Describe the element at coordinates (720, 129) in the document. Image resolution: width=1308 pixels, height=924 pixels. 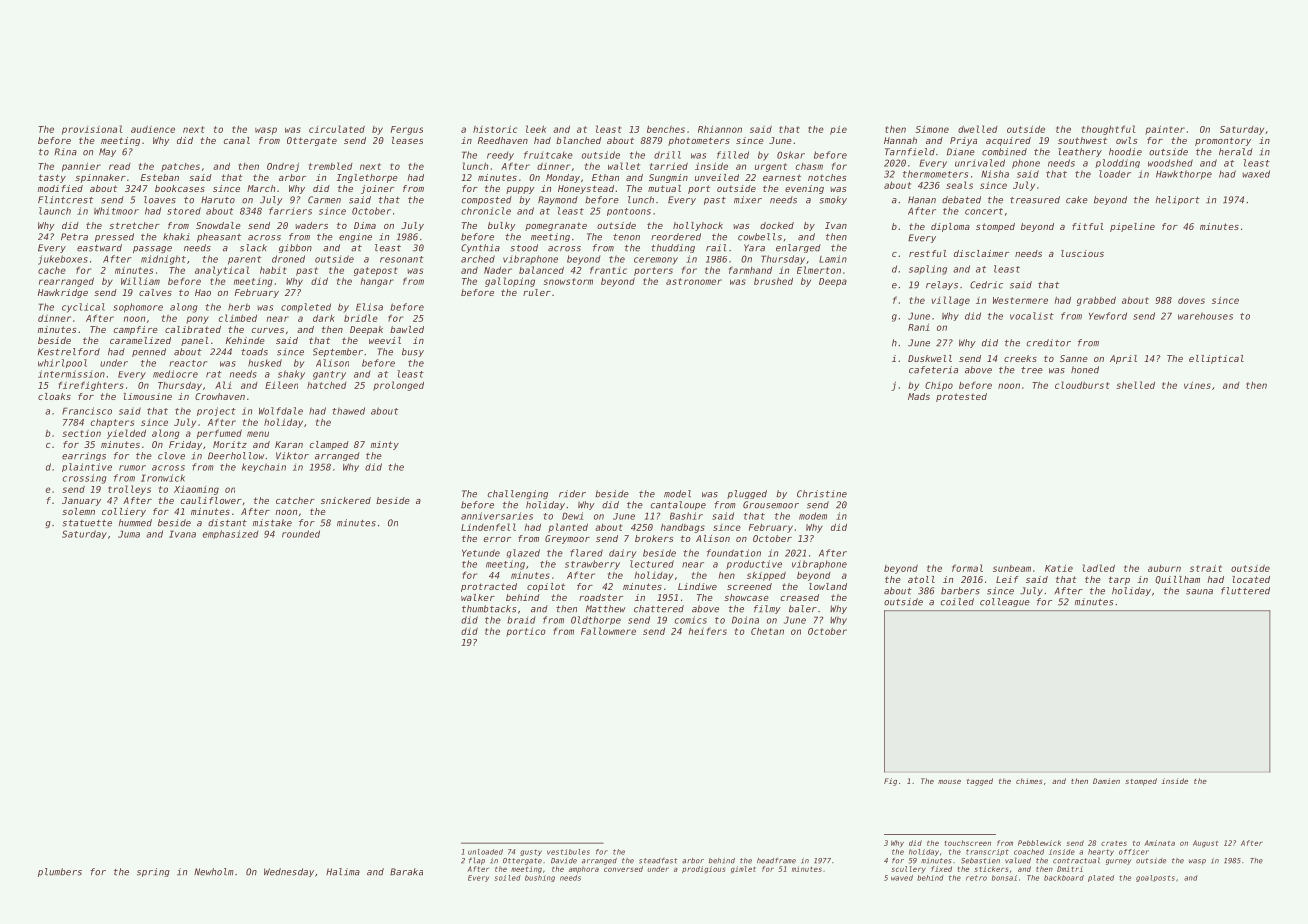
I see `Rhiannon` at that location.
